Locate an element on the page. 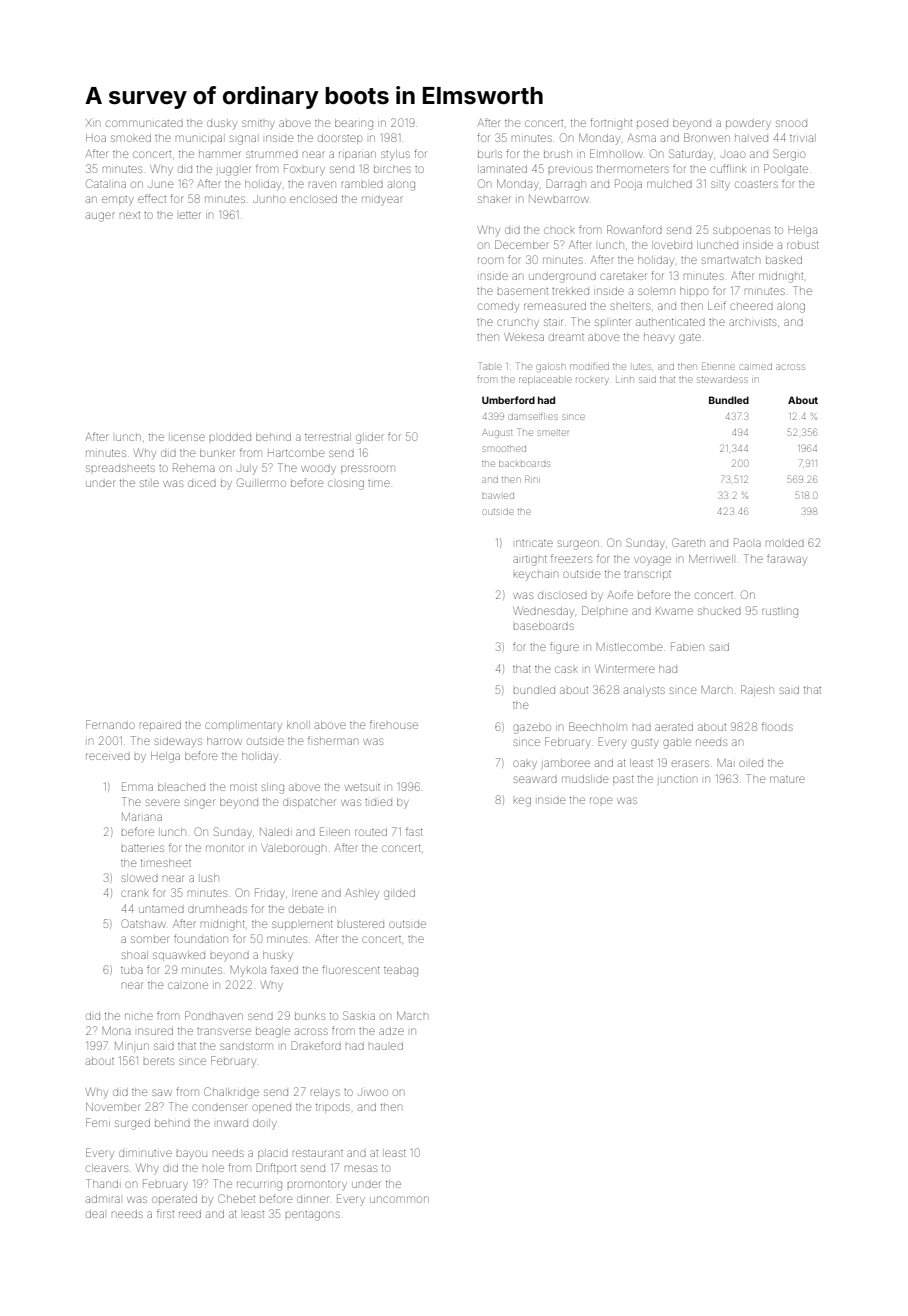  pentagons is located at coordinates (313, 1216).
